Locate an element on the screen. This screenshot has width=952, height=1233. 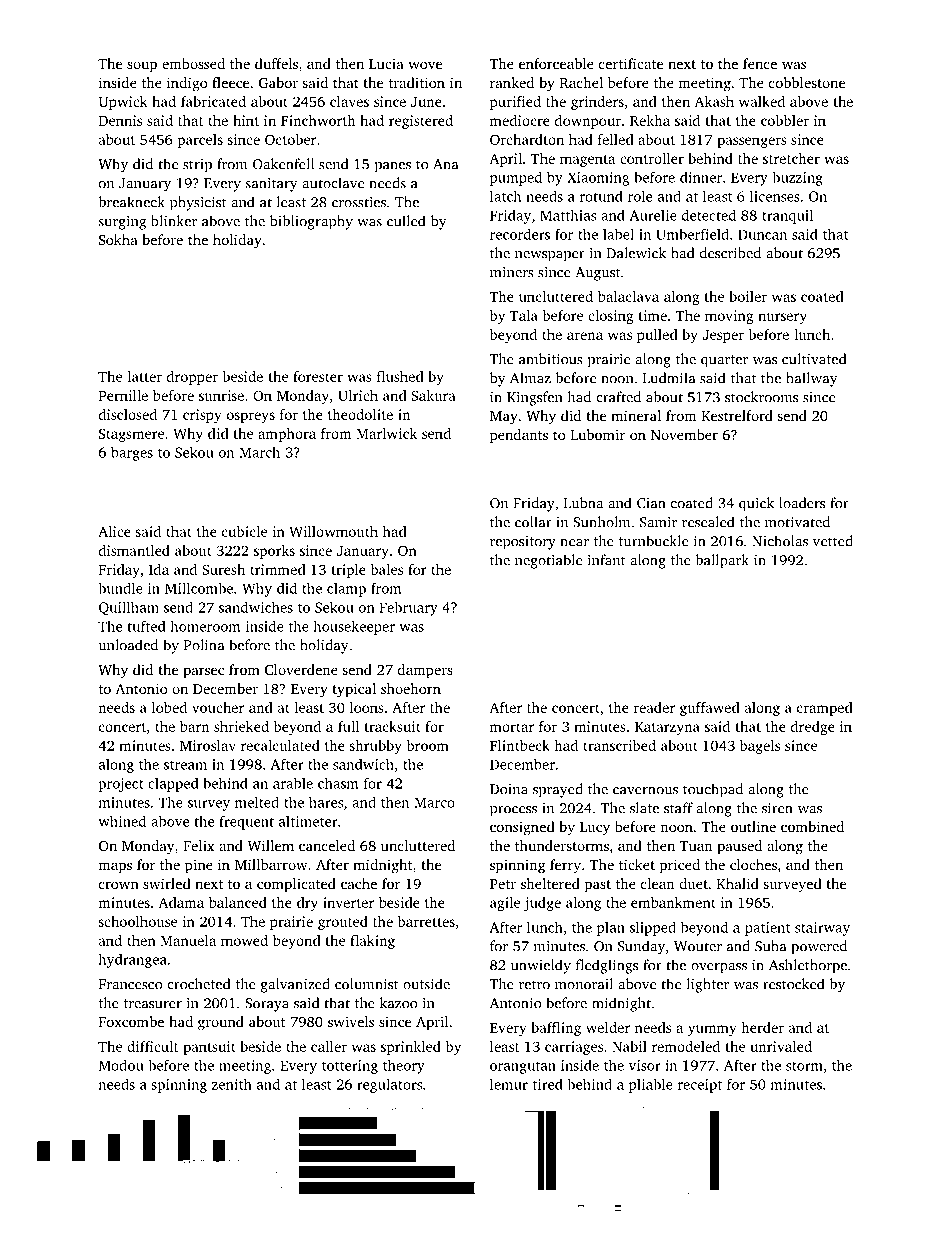
loaders is located at coordinates (802, 503).
